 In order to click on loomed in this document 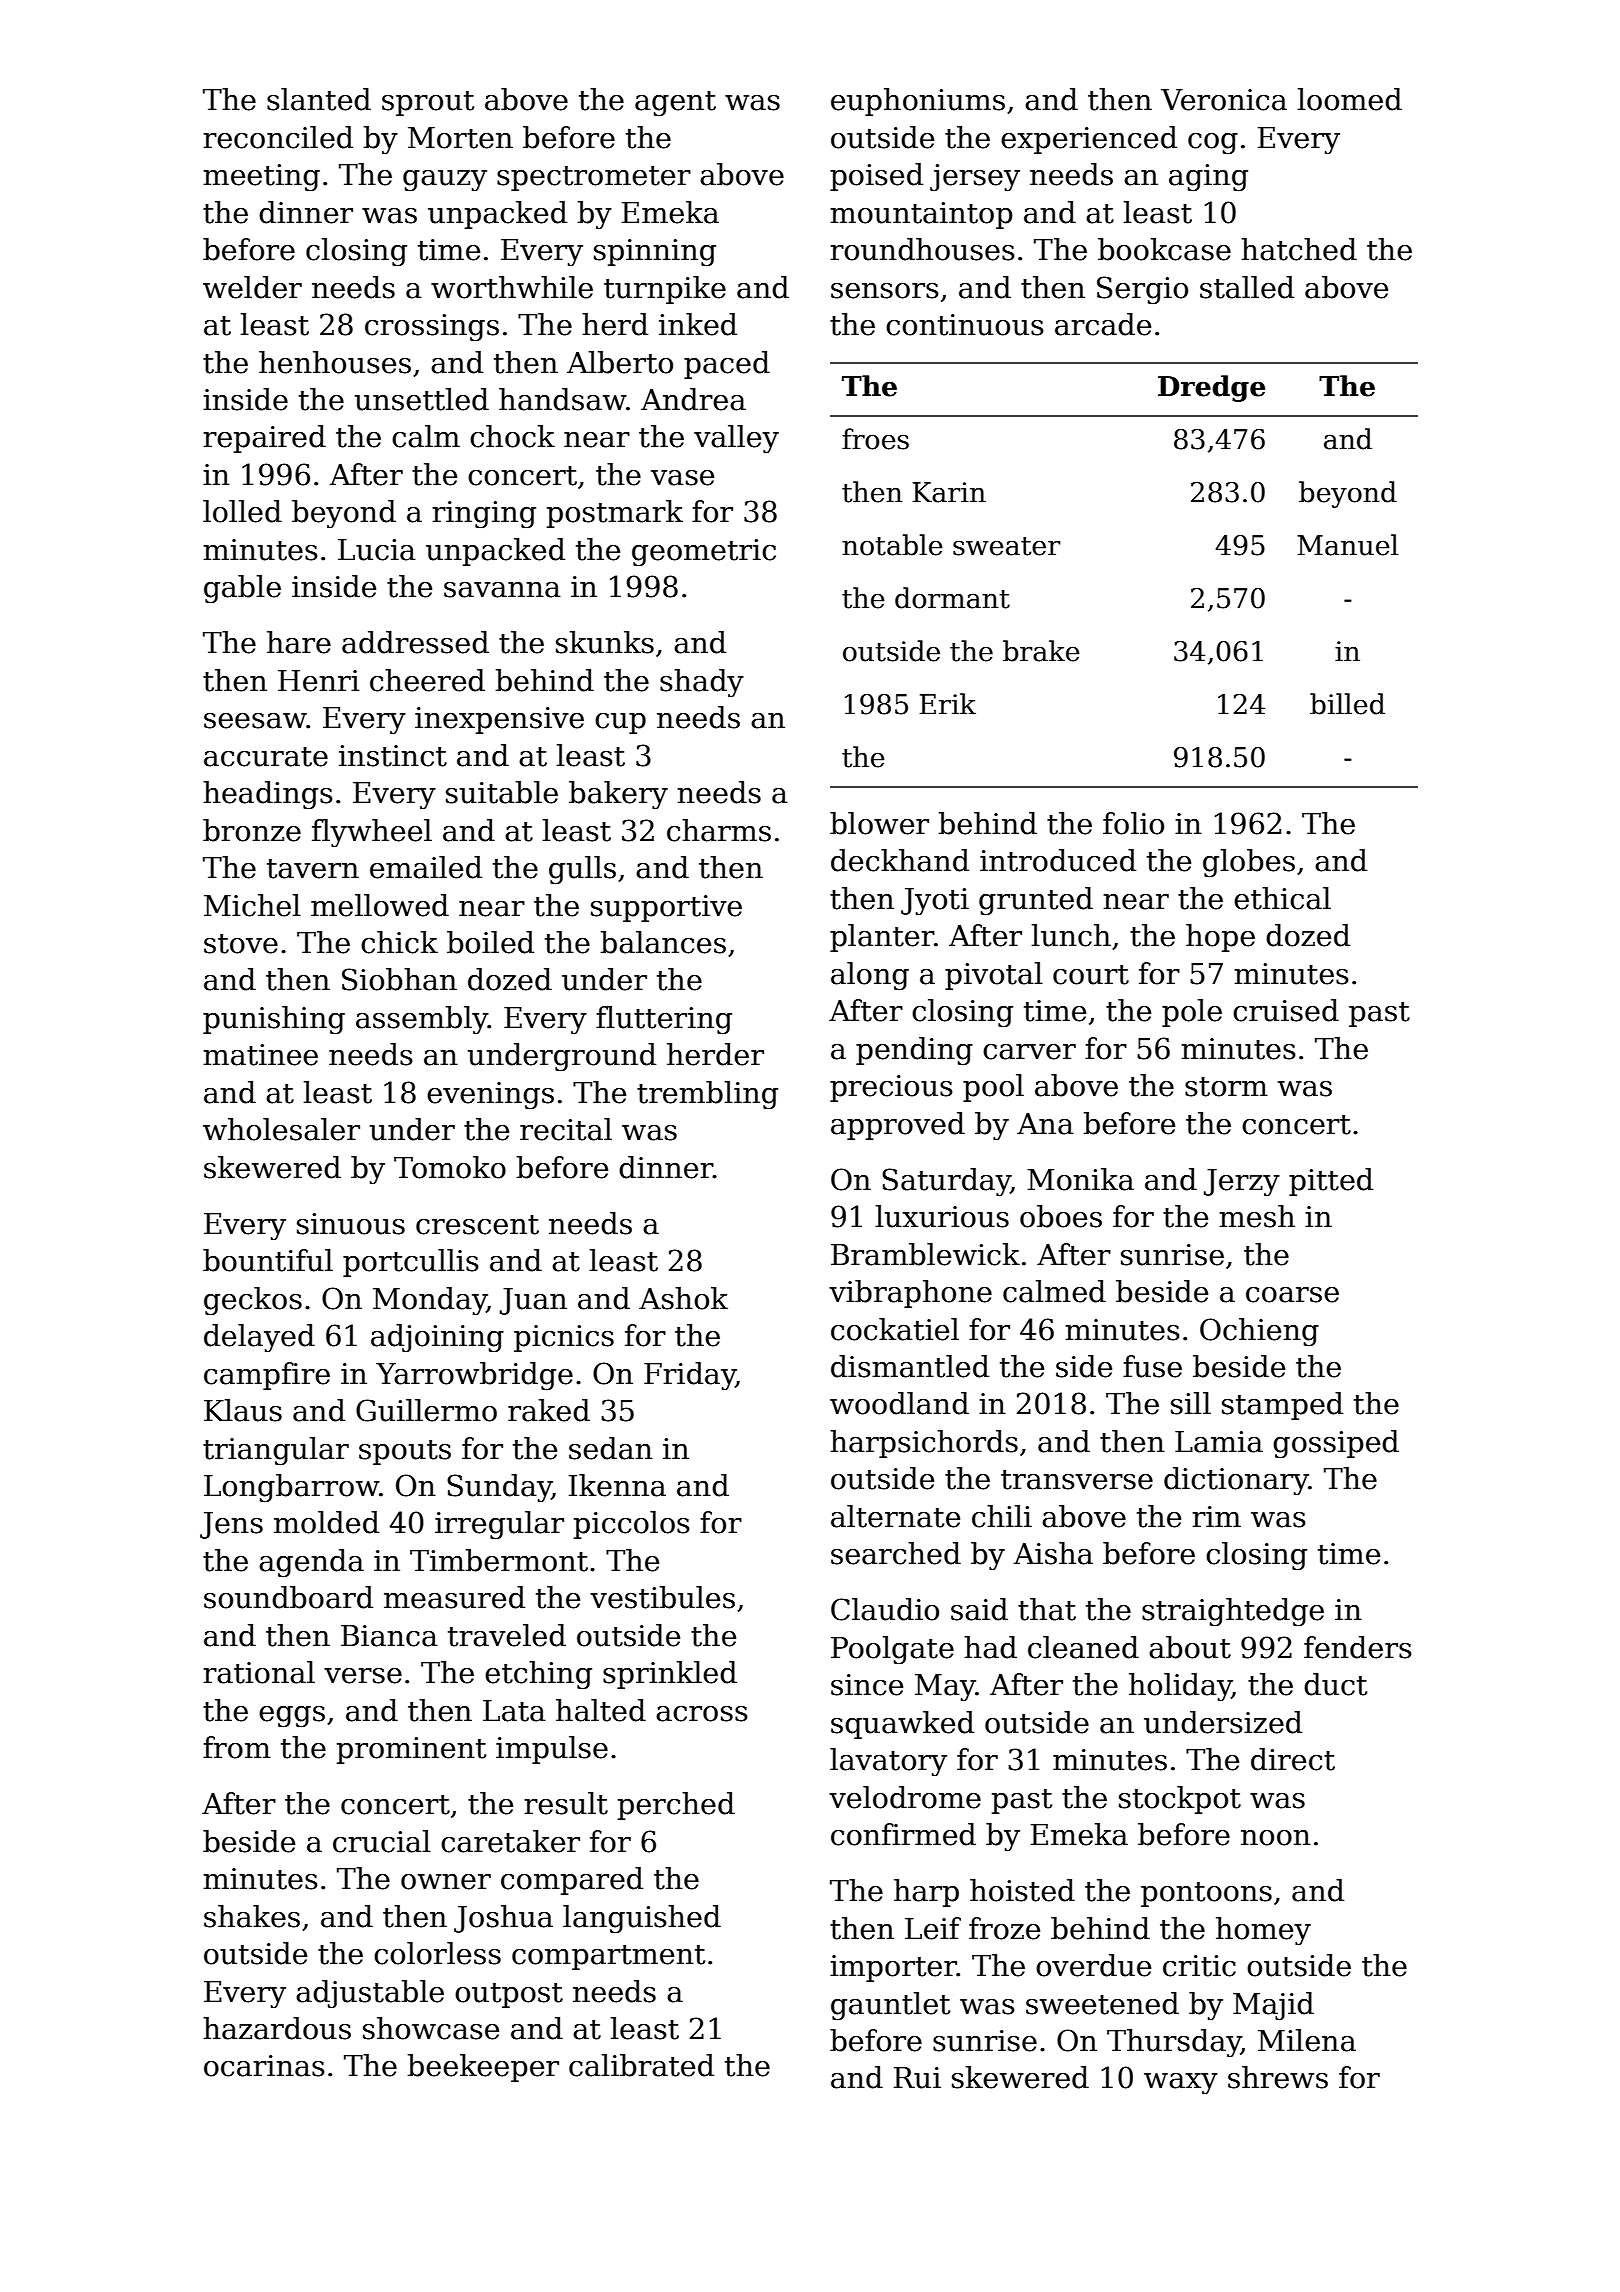, I will do `click(1349, 99)`.
